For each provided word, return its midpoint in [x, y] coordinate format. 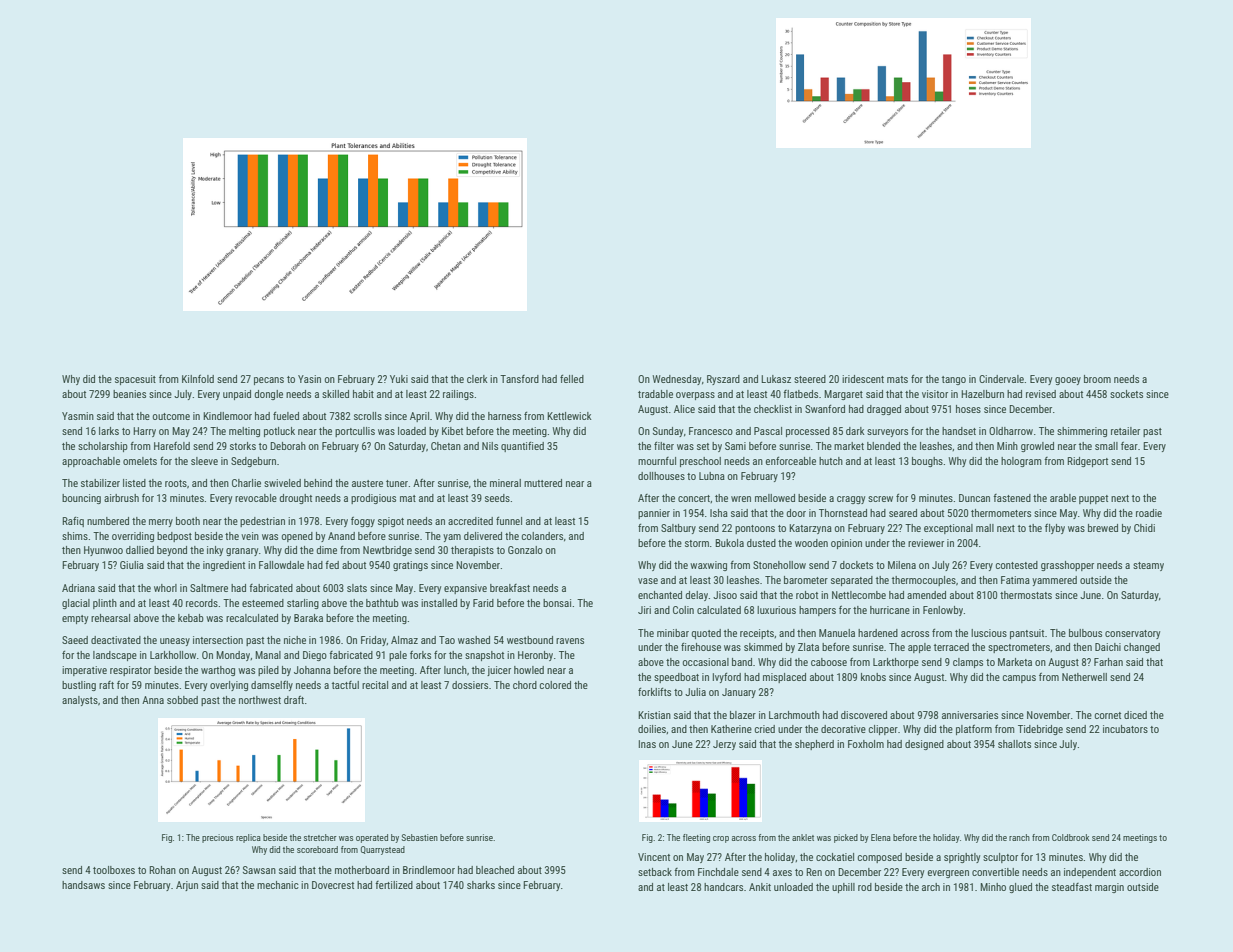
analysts [80, 701]
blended [883, 446]
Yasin [309, 379]
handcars [723, 887]
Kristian [654, 715]
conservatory [1132, 634]
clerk [477, 379]
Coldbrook [1071, 837]
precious [217, 838]
